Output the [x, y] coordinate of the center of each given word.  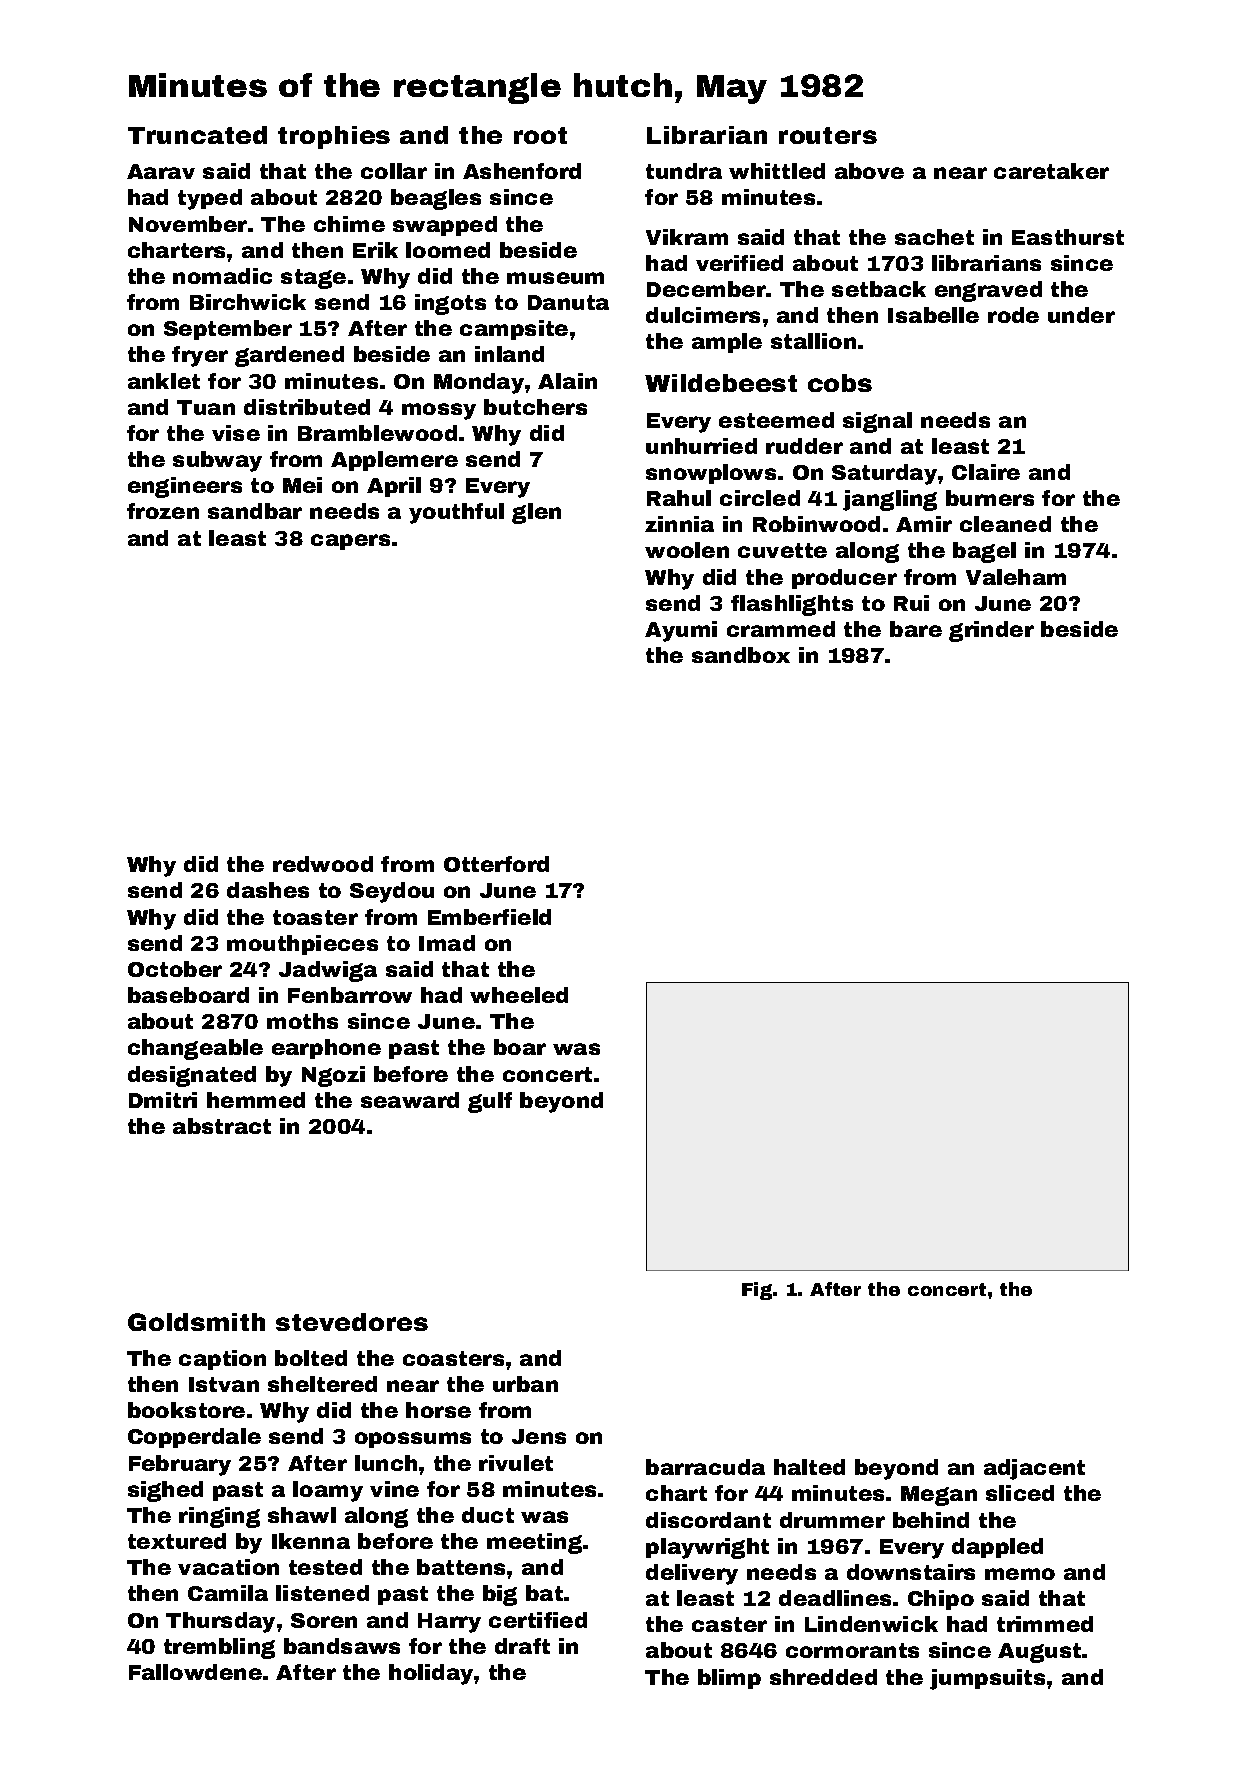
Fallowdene [195, 1672]
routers [828, 135]
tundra [684, 171]
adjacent [1034, 1469]
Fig [757, 1291]
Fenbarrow [350, 995]
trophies [334, 137]
